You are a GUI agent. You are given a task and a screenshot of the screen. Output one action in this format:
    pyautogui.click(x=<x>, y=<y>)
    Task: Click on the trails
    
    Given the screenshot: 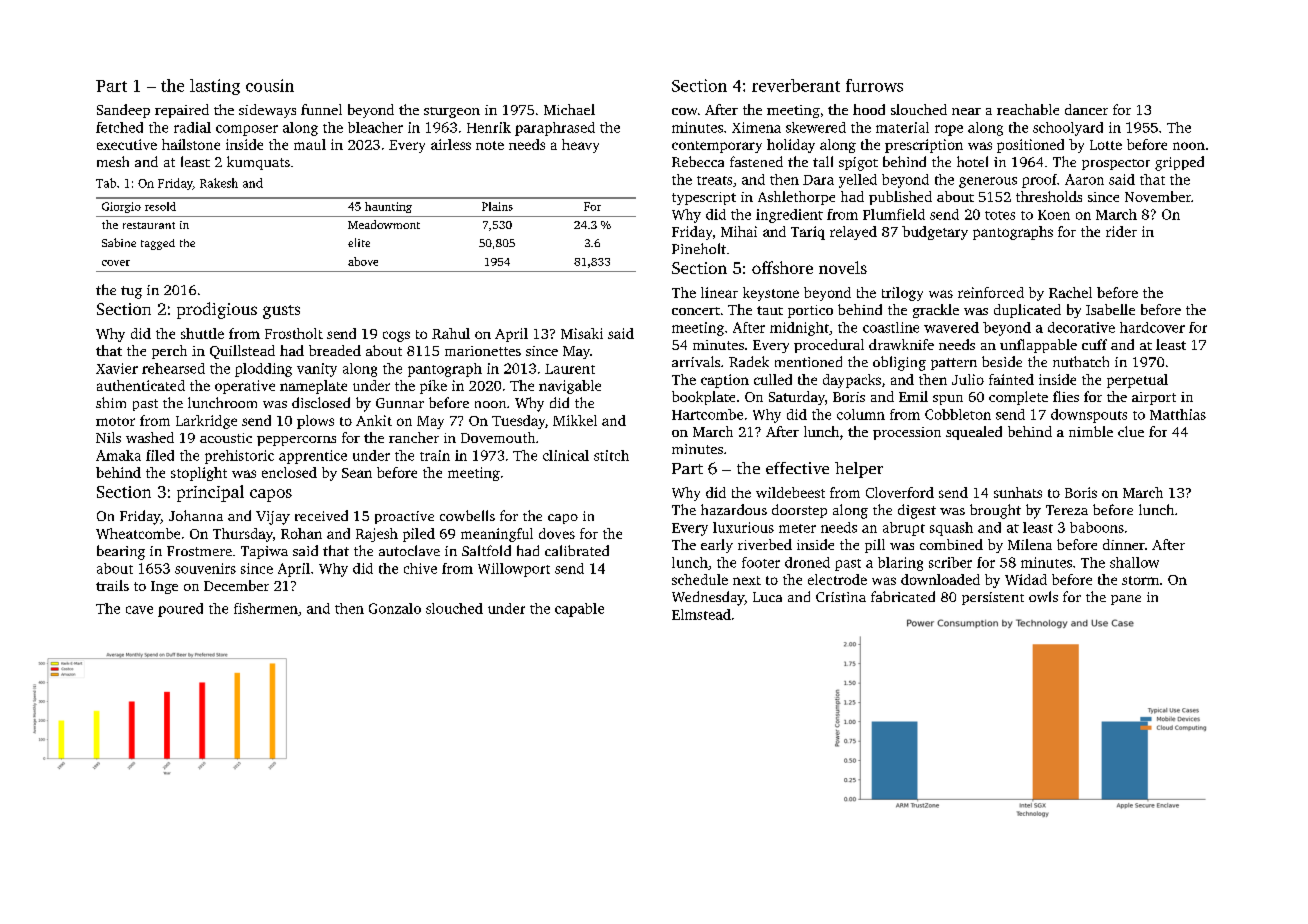 What is the action you would take?
    pyautogui.click(x=112, y=585)
